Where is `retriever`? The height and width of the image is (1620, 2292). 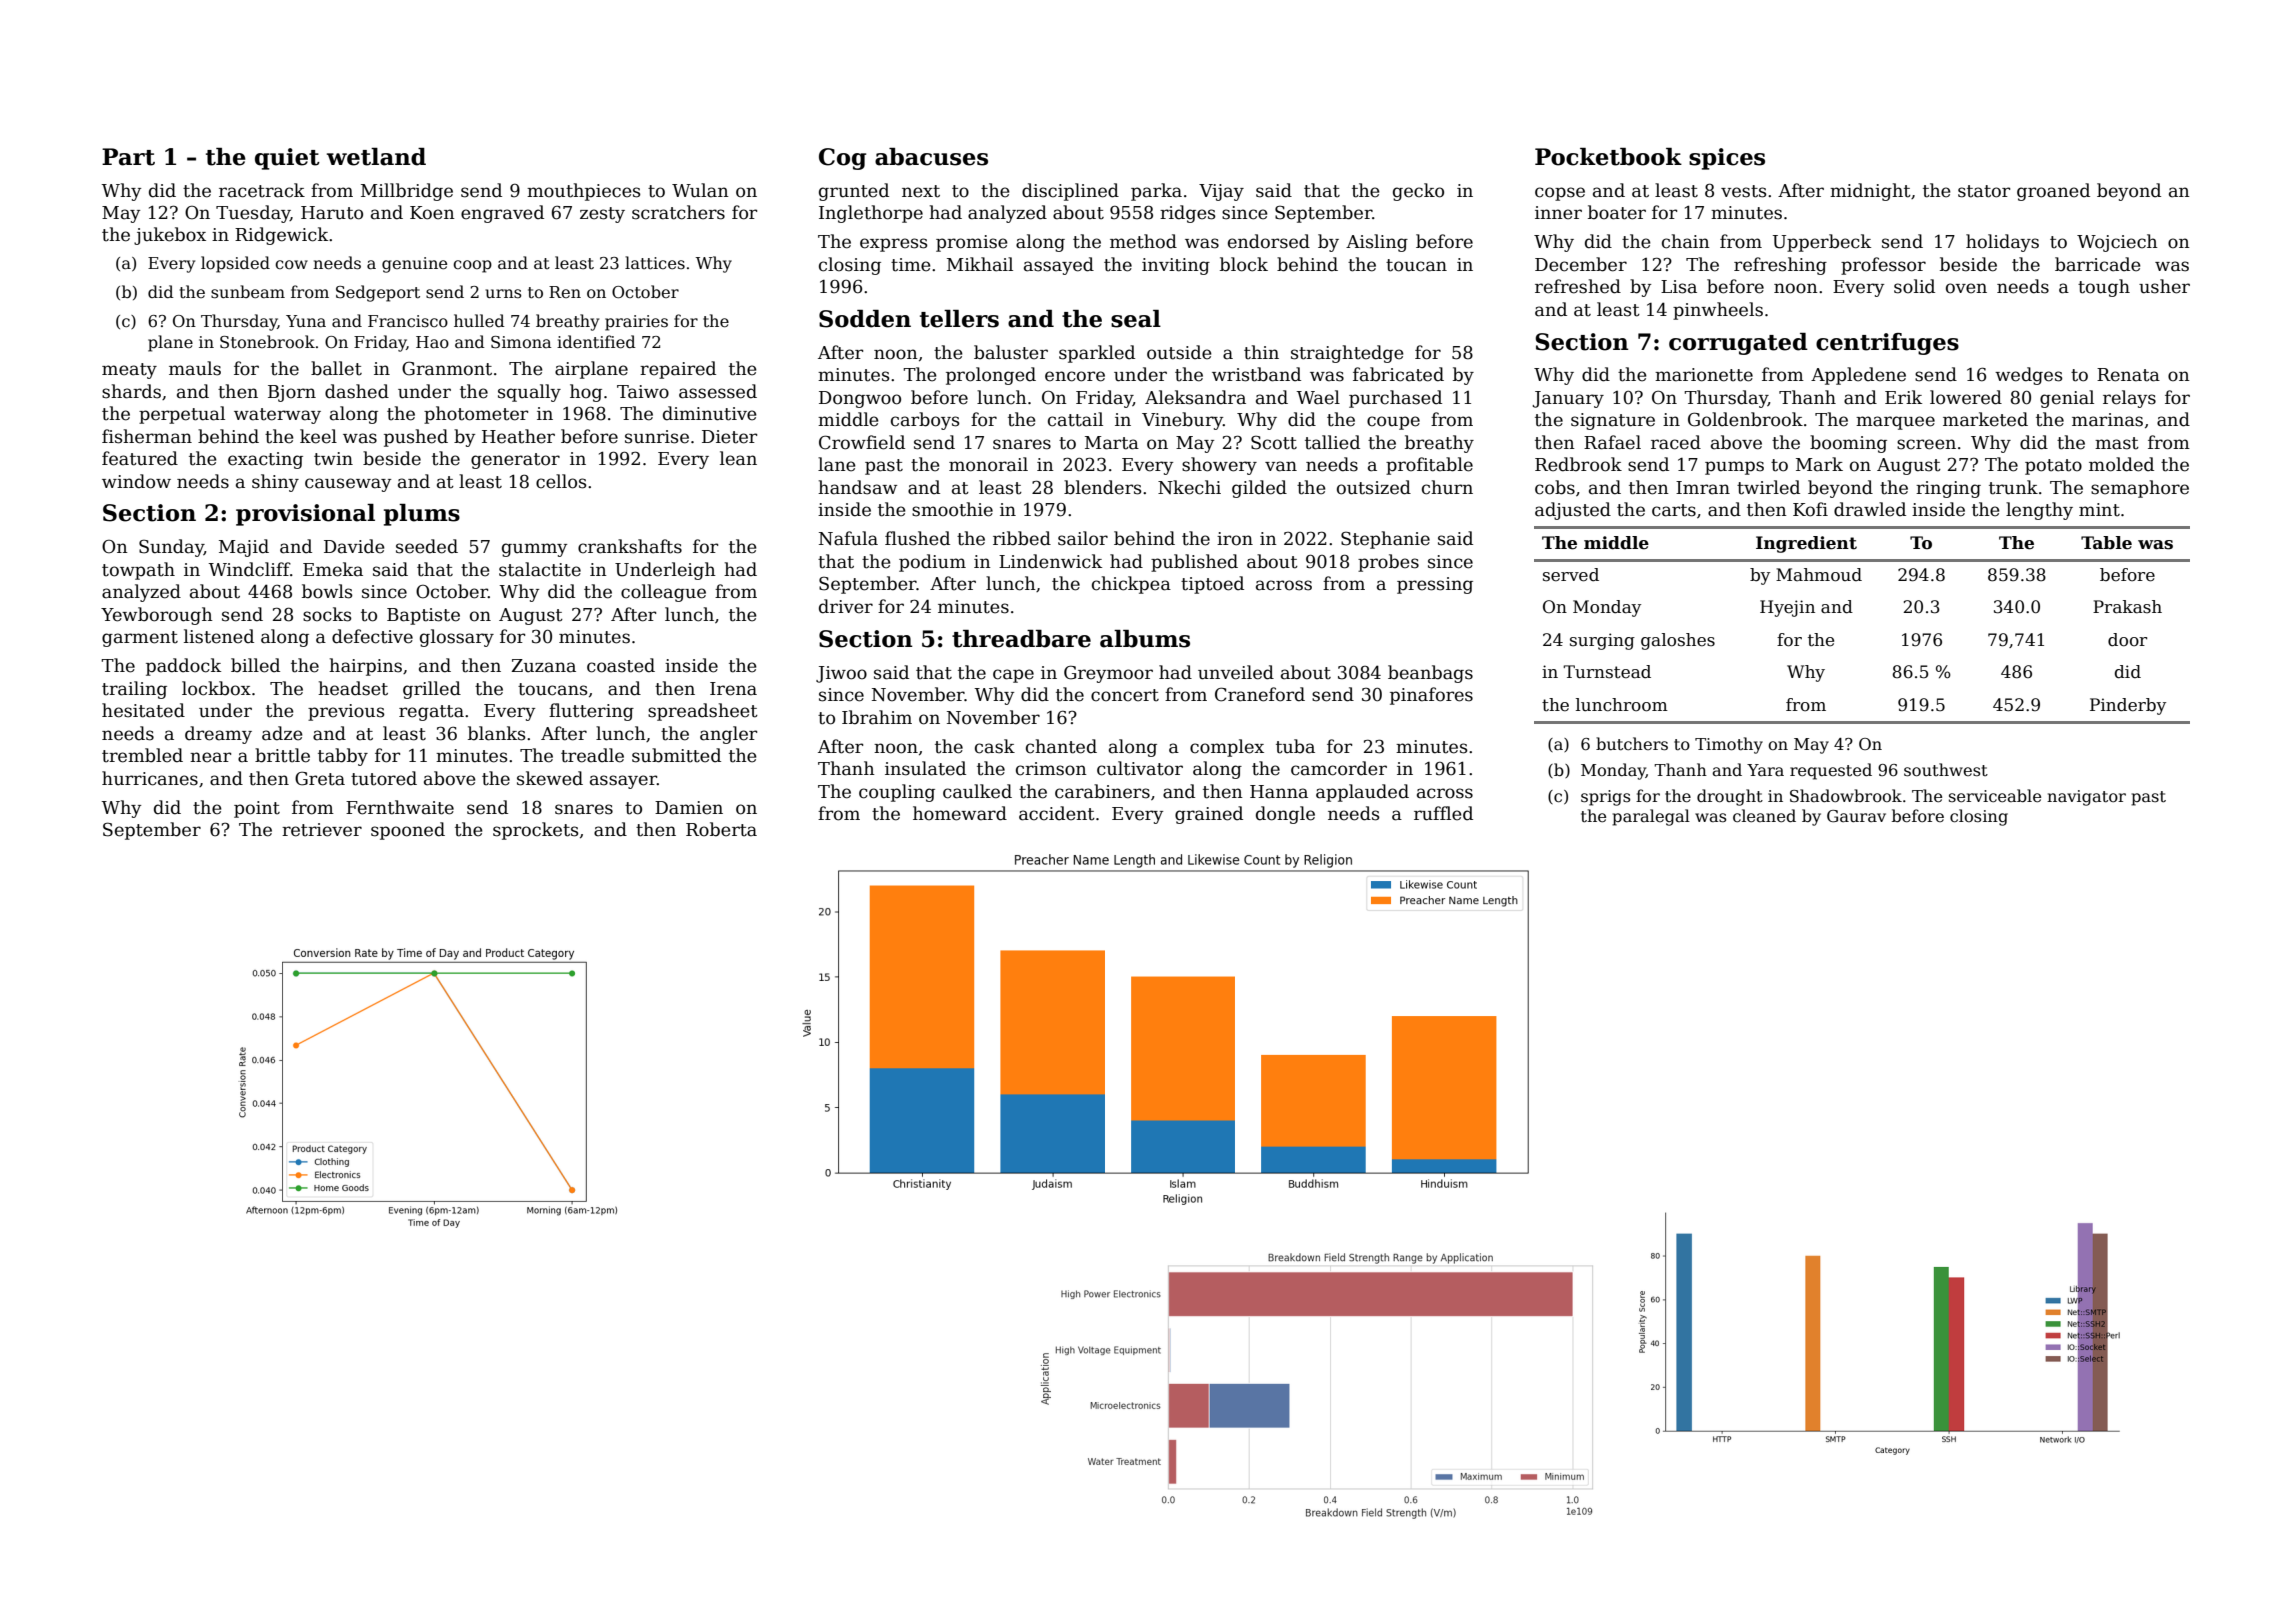
retriever is located at coordinates (322, 830).
